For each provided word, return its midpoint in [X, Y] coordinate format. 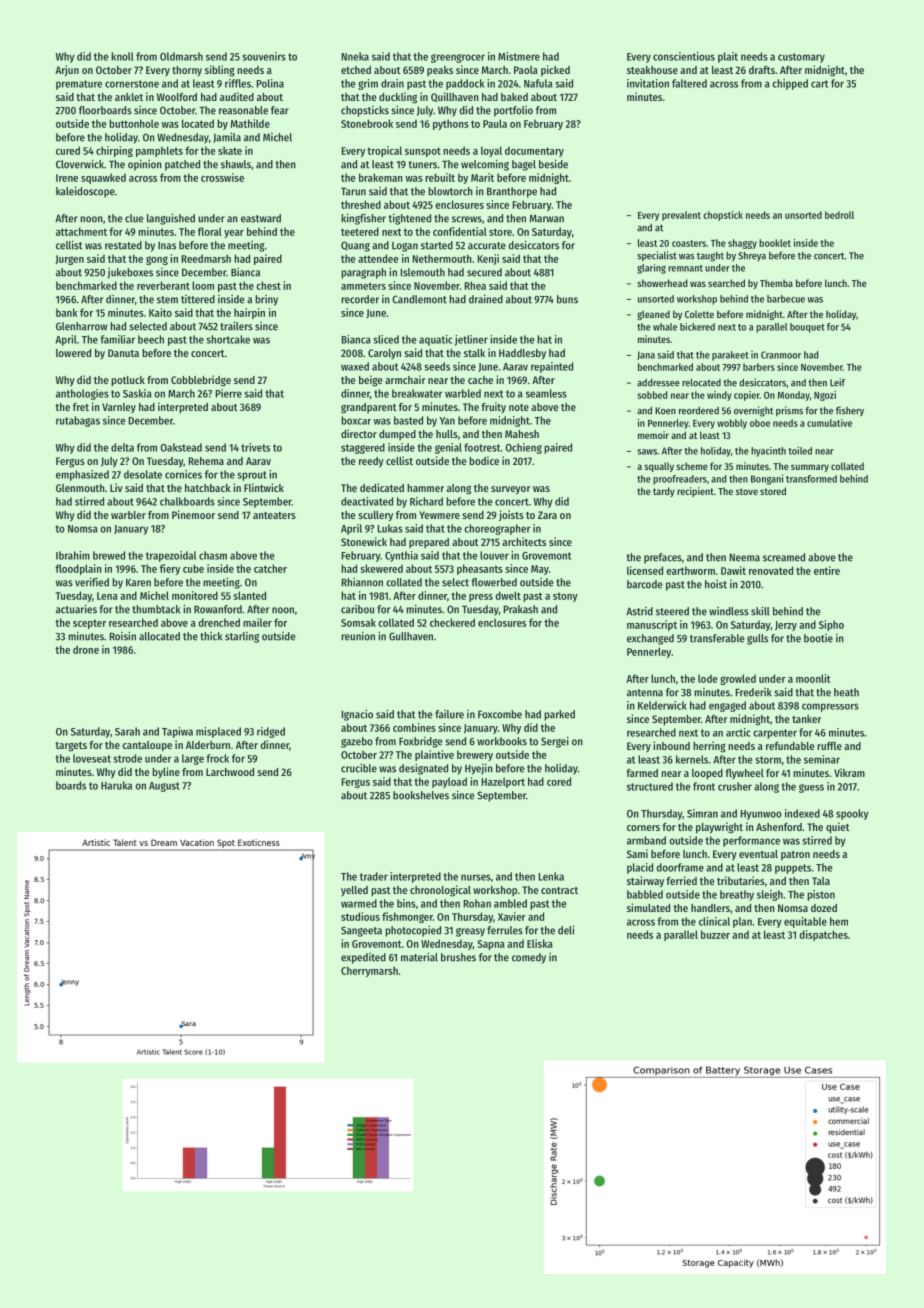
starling [242, 637]
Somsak [358, 622]
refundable [790, 746]
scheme [692, 466]
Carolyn [384, 354]
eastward [261, 218]
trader [374, 876]
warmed [359, 903]
